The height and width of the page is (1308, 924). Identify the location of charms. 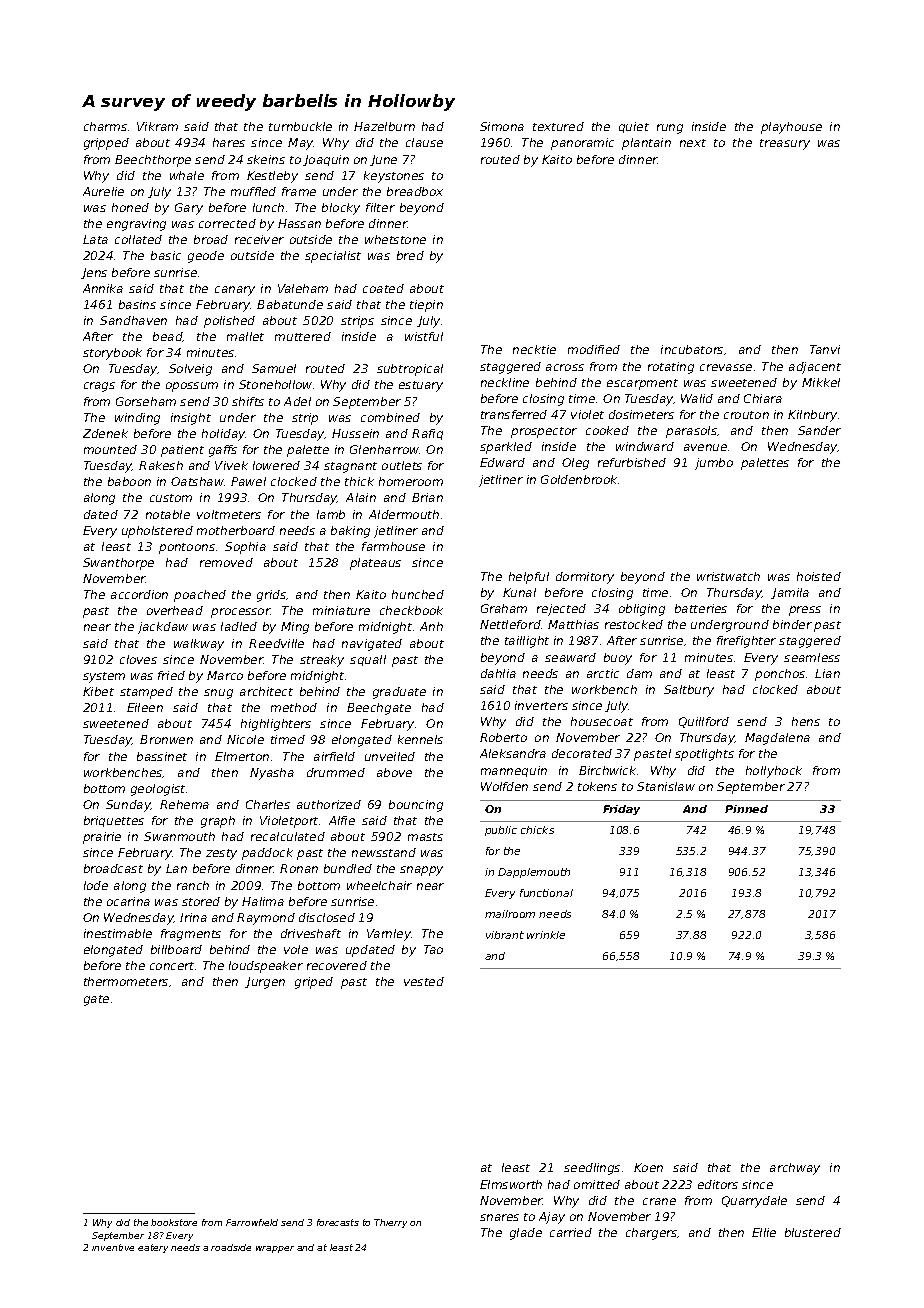
(105, 126).
